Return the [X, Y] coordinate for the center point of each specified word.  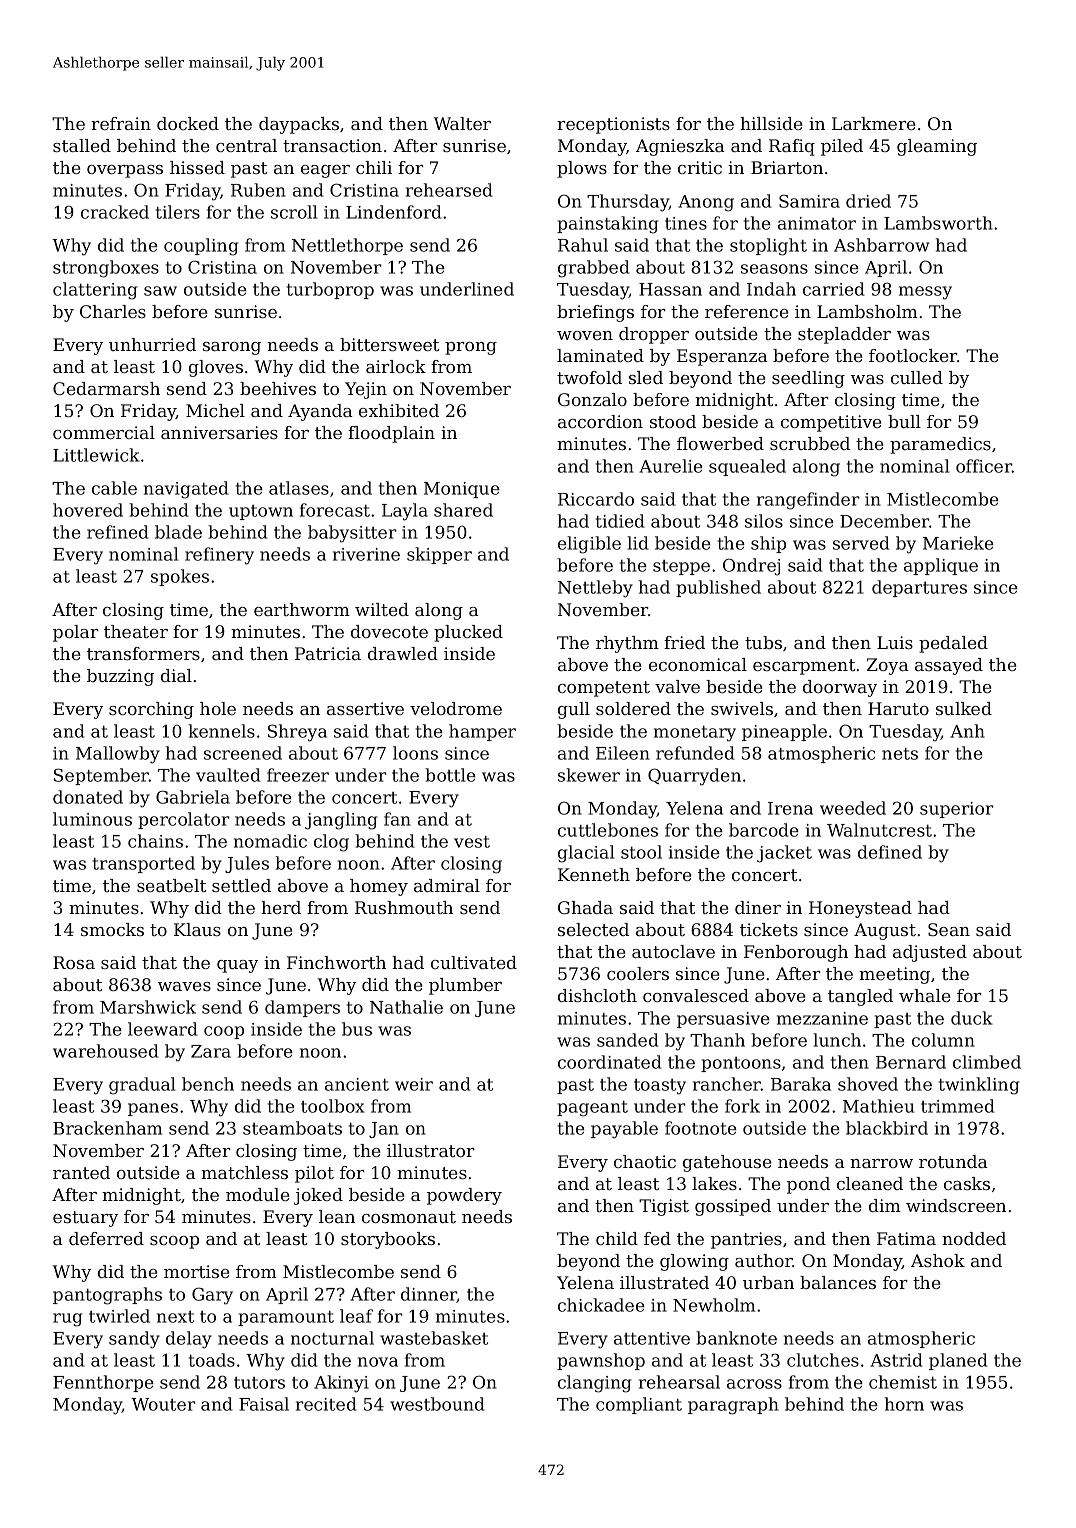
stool [641, 852]
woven [585, 335]
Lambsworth [938, 223]
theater [136, 631]
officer [984, 466]
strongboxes [106, 269]
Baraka [801, 1084]
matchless [244, 1172]
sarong [232, 348]
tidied [620, 521]
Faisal [264, 1404]
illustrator [431, 1150]
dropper [654, 335]
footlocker [913, 355]
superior [957, 810]
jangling [341, 821]
